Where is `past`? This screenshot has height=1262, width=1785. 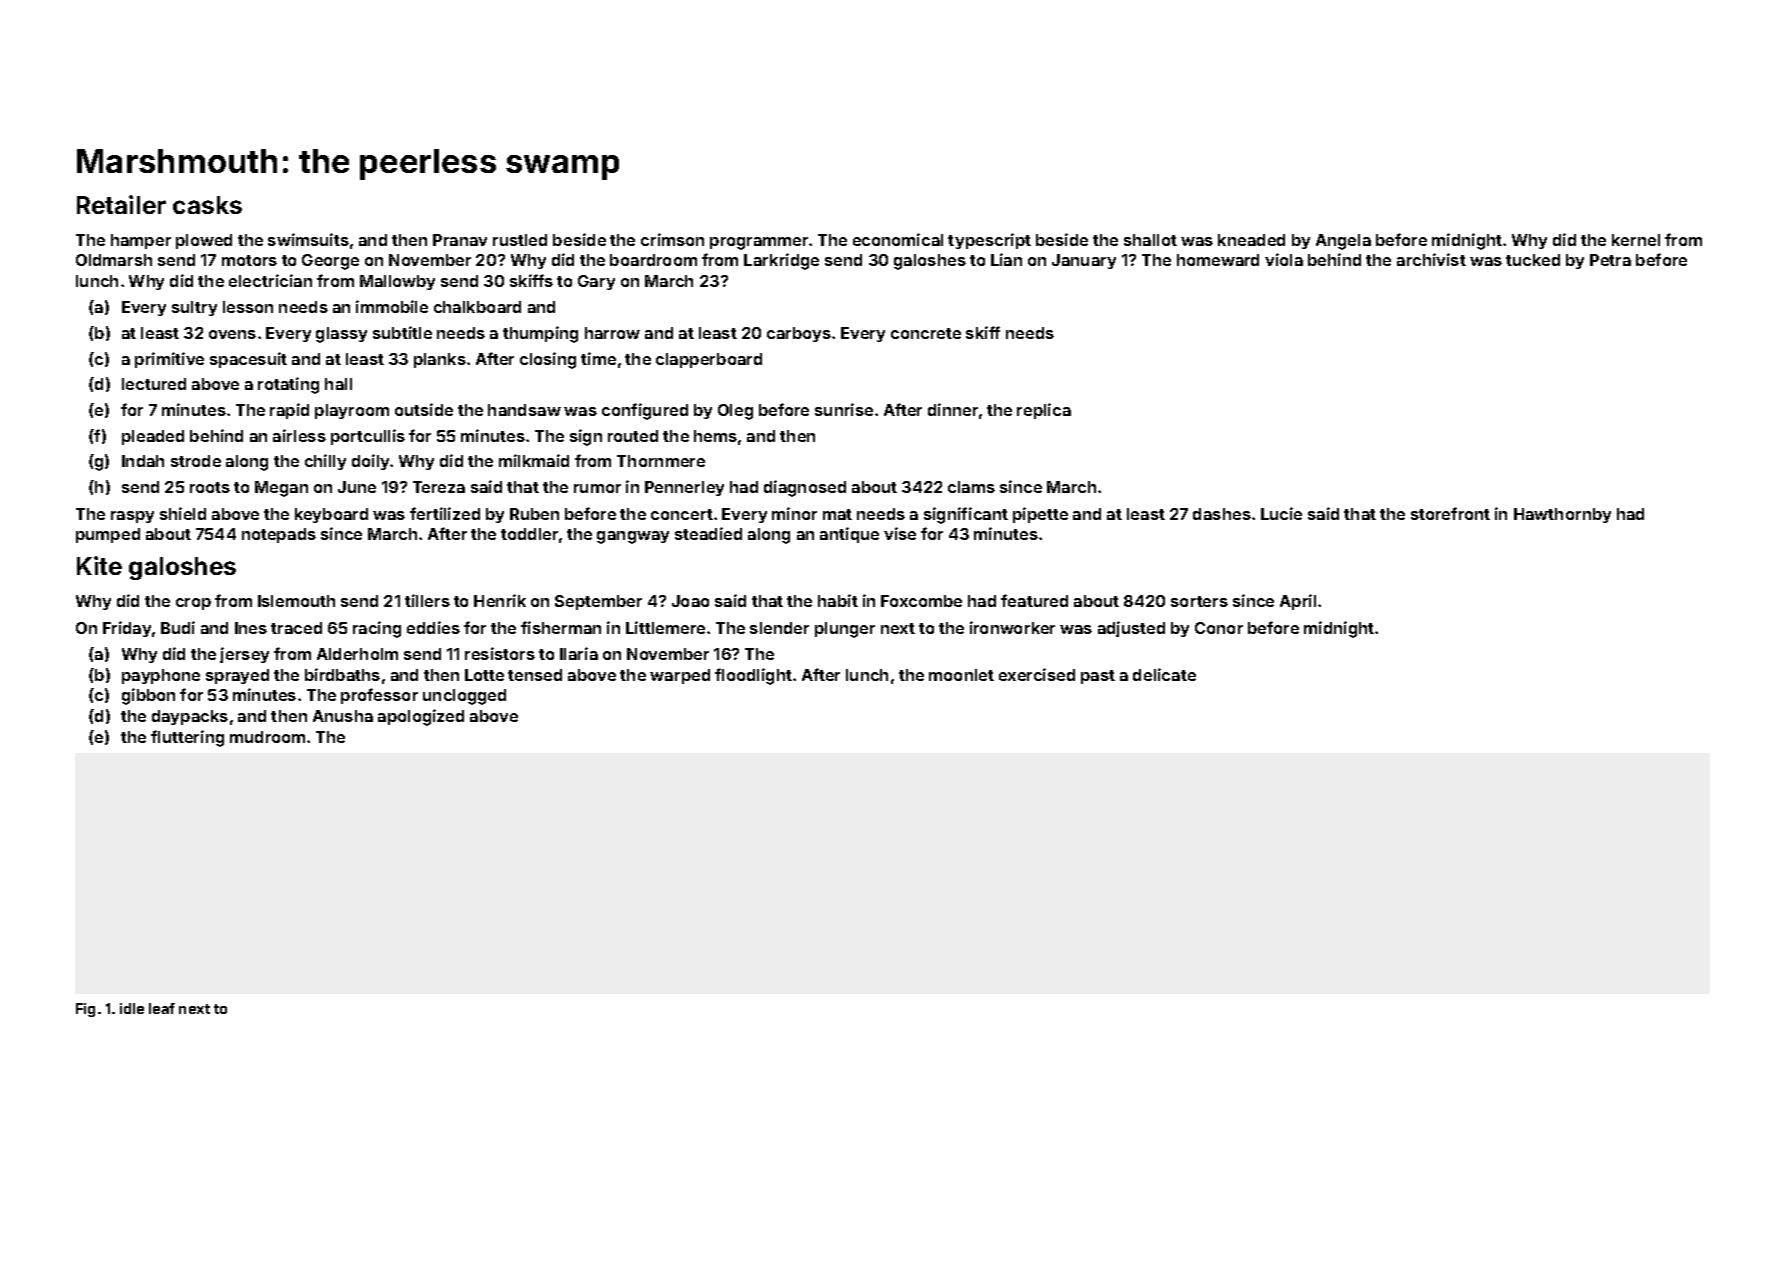 past is located at coordinates (1098, 677).
